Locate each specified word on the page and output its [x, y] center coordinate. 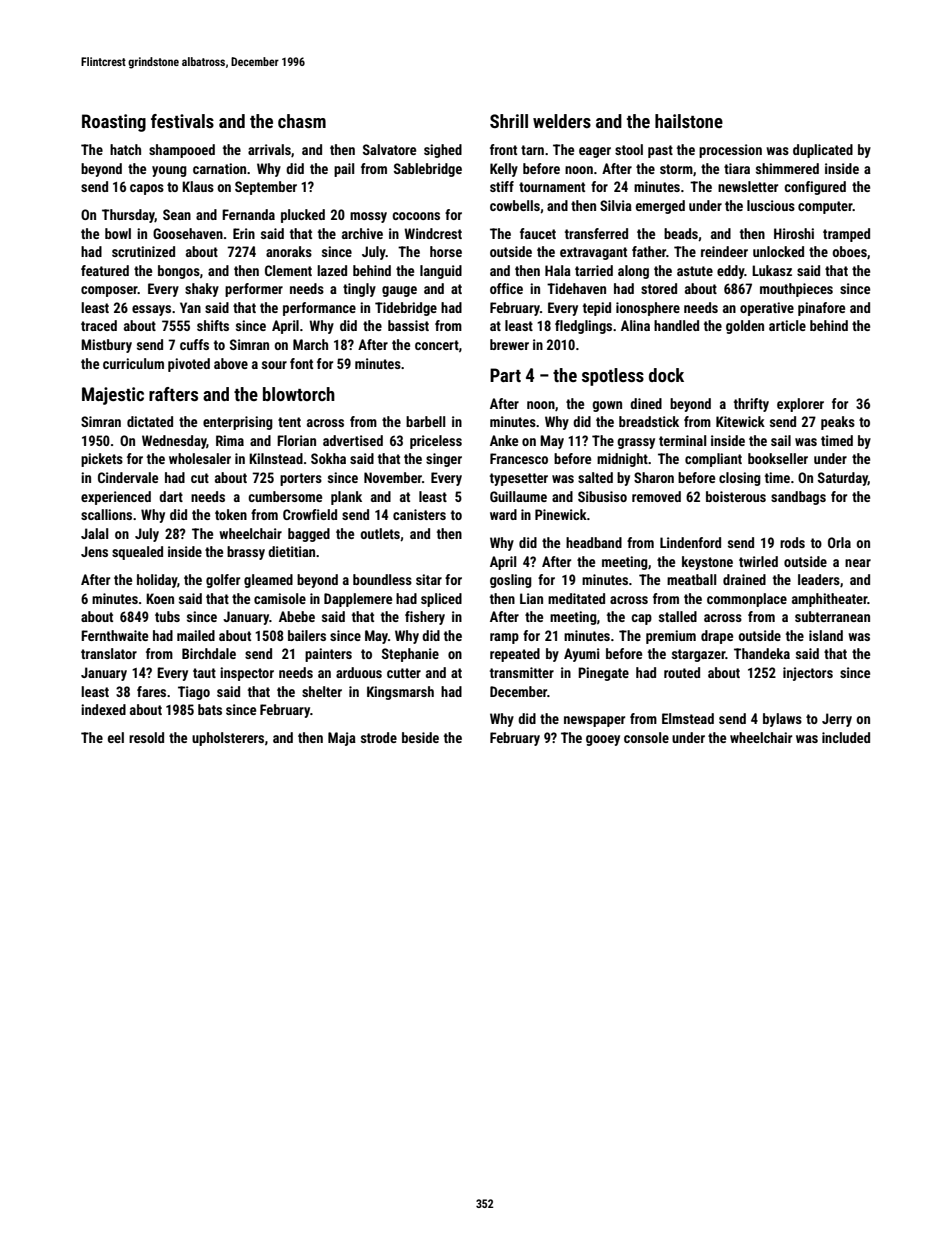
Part [505, 375]
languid [441, 272]
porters [301, 479]
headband [594, 542]
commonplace [747, 600]
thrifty [751, 405]
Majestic [113, 396]
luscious [771, 205]
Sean [177, 214]
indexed [103, 709]
